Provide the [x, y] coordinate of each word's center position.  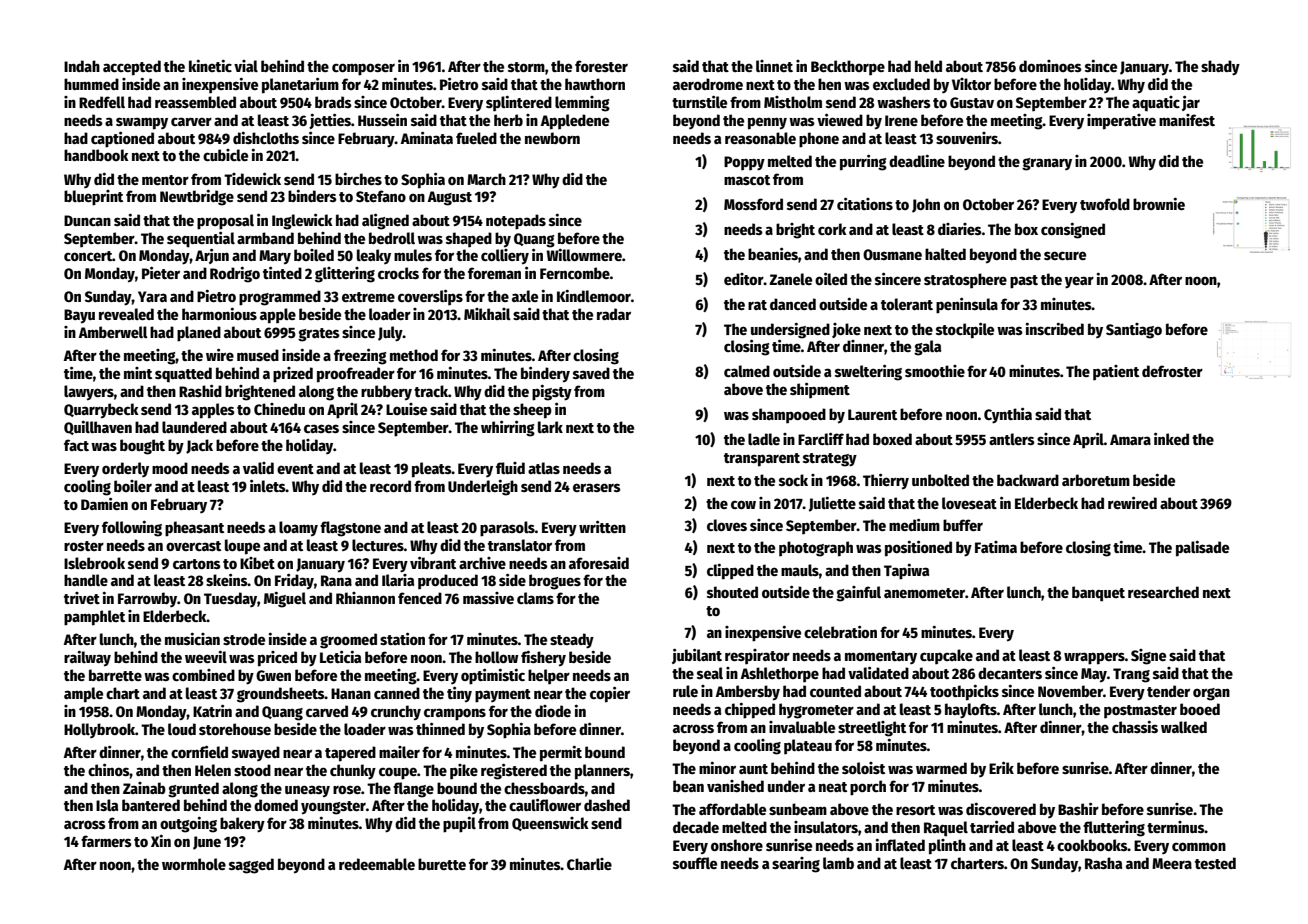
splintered [519, 103]
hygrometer [816, 711]
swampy [142, 123]
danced [793, 304]
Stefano [381, 196]
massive [488, 598]
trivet [82, 598]
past [1024, 282]
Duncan [87, 220]
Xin [161, 841]
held [928, 66]
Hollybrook [99, 730]
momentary [881, 657]
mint [138, 373]
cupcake [946, 656]
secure [1065, 255]
